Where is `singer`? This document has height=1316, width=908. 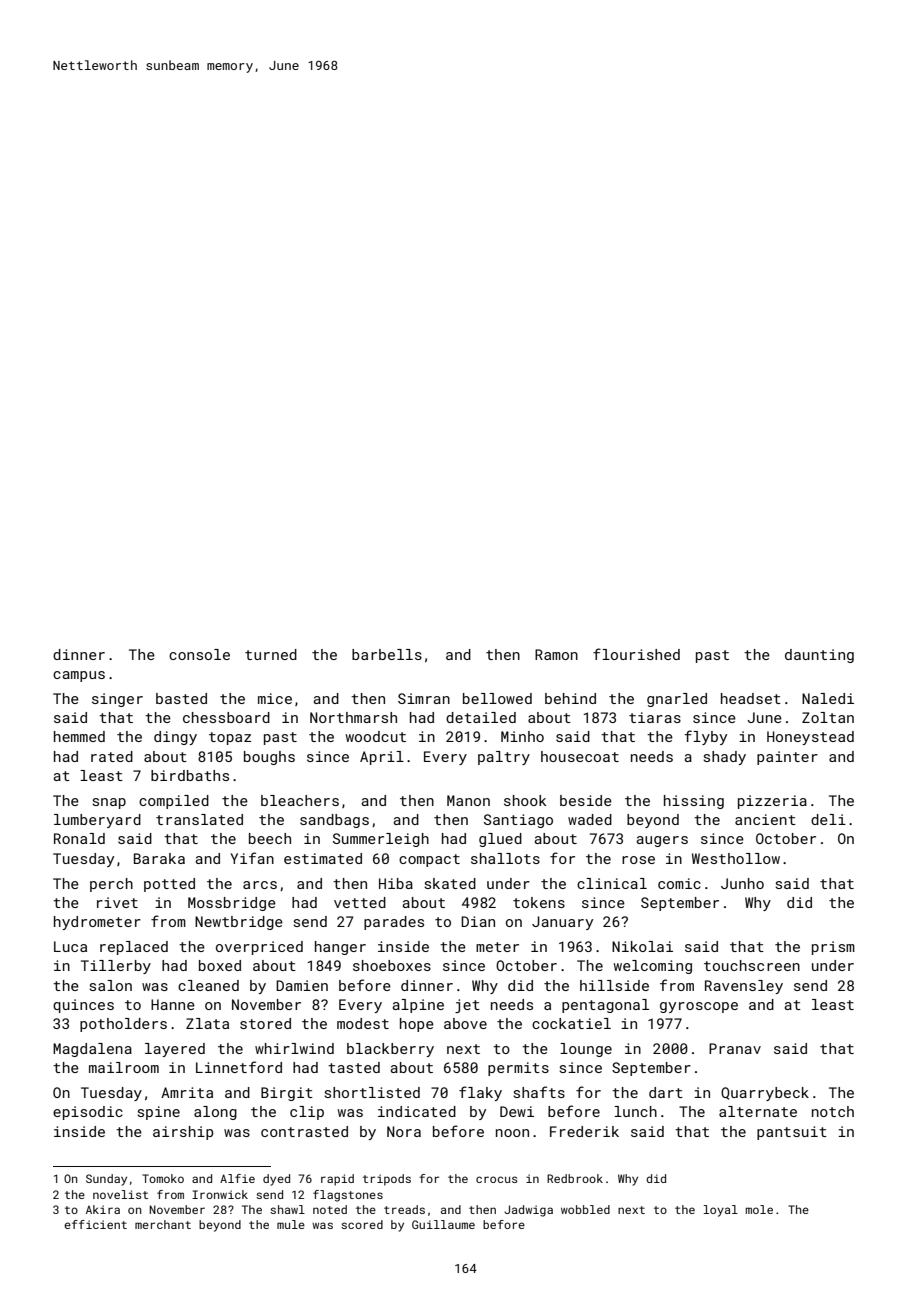
singer is located at coordinates (117, 700).
